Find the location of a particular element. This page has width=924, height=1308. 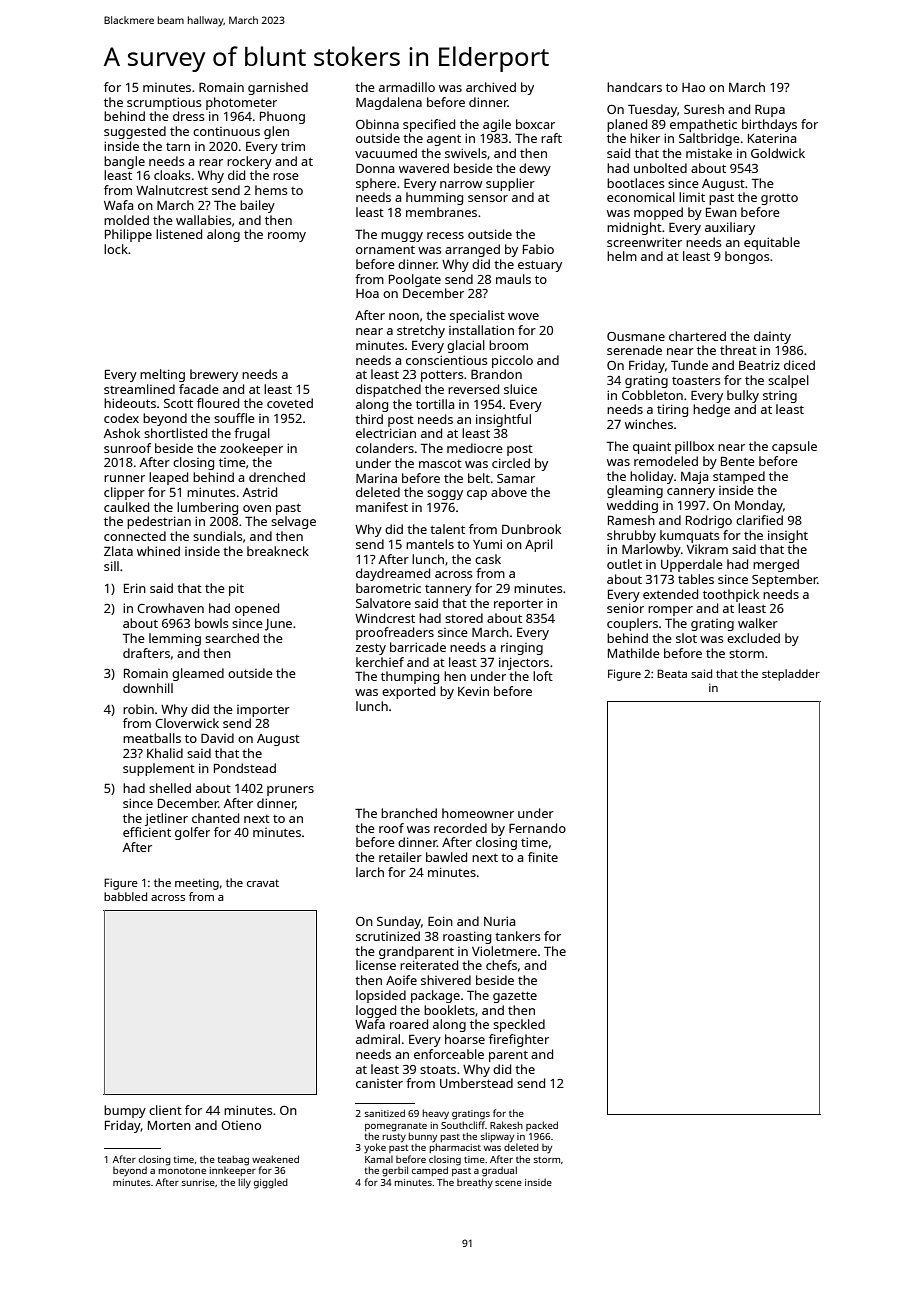

stepladder is located at coordinates (791, 675).
